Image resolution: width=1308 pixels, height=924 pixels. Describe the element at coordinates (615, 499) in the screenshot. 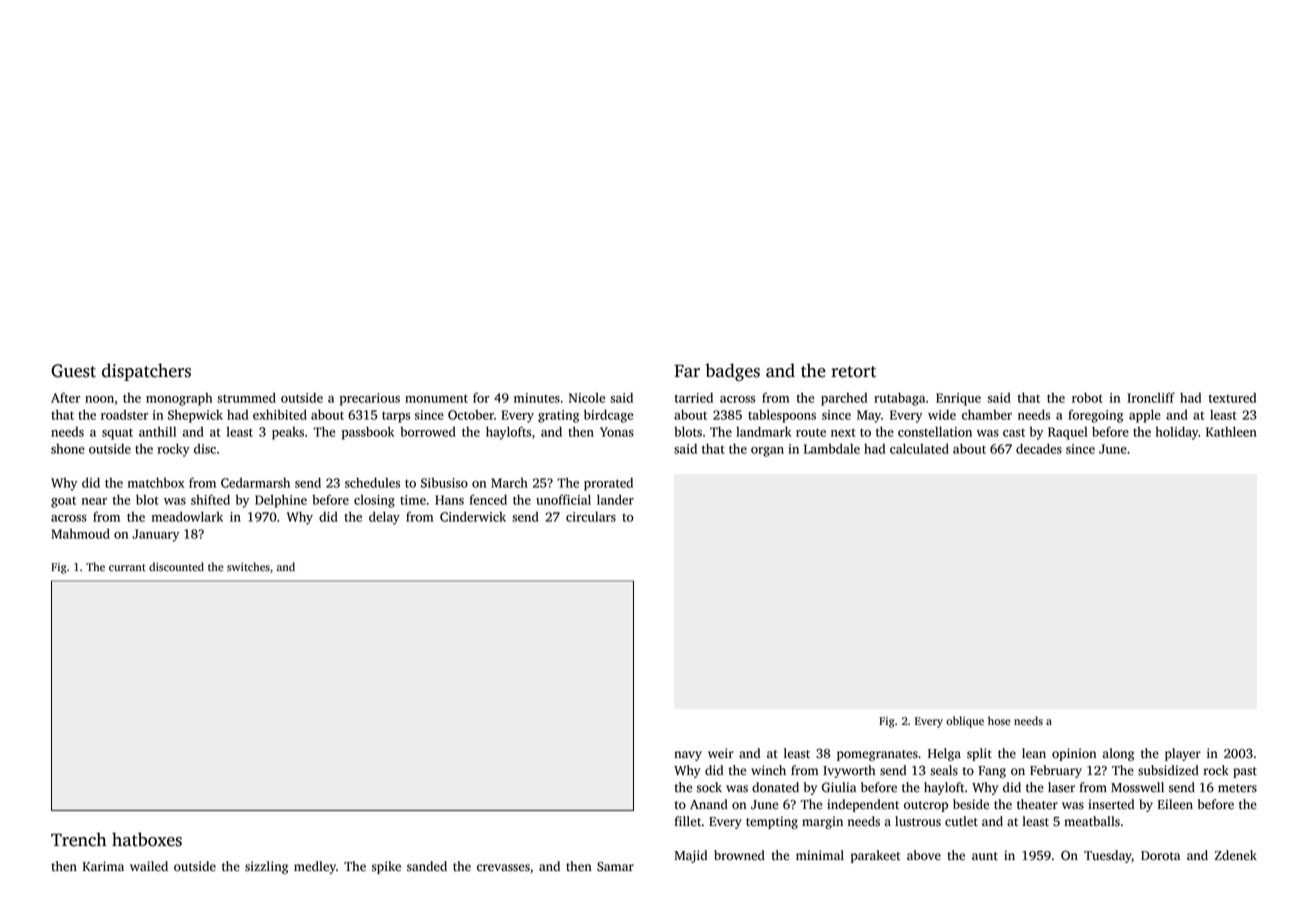

I see `lander` at that location.
